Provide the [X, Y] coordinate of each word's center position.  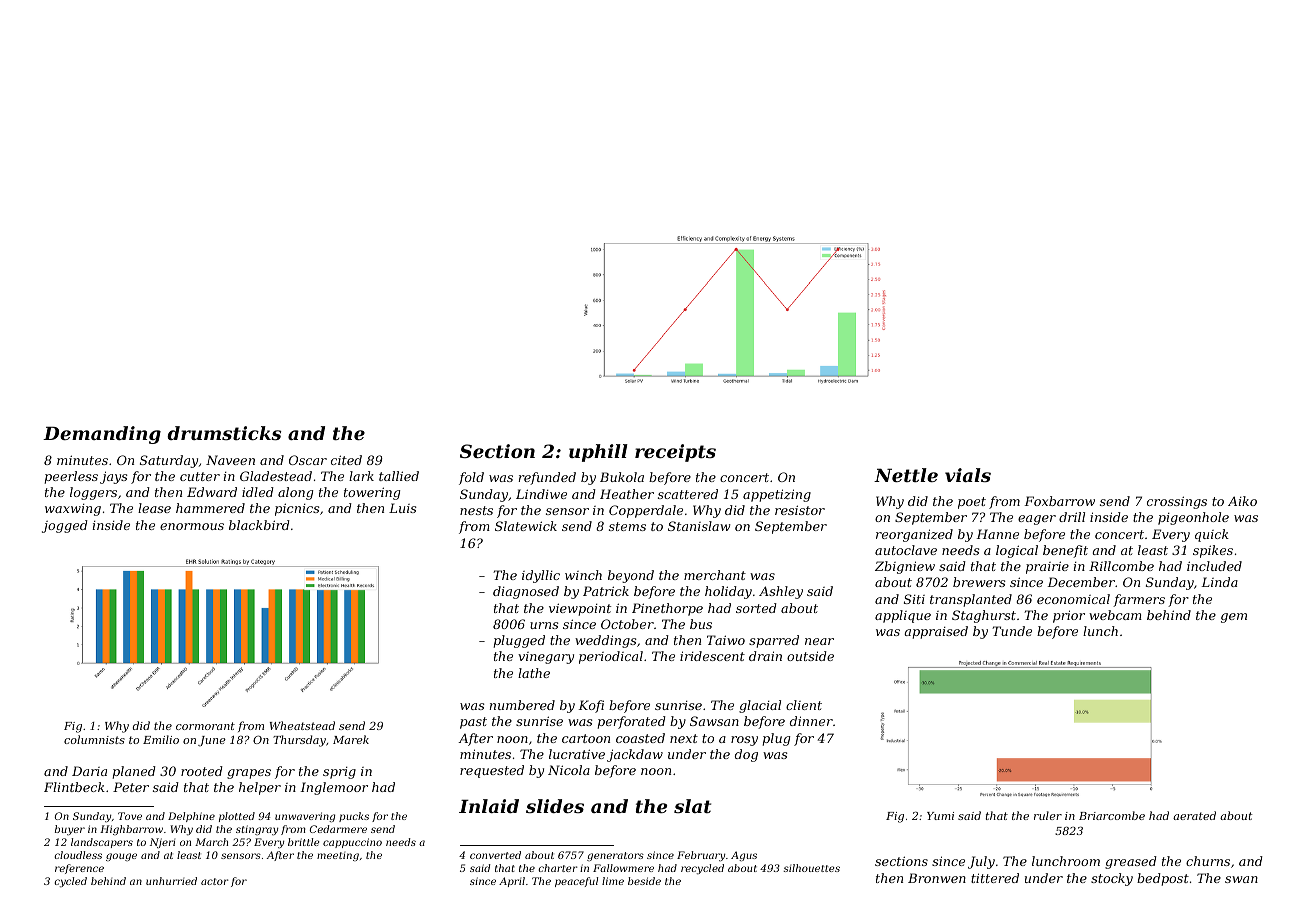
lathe [534, 673]
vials [968, 475]
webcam [1115, 615]
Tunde [1012, 631]
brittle [303, 842]
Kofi [591, 706]
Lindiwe [541, 494]
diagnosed [526, 592]
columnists [94, 739]
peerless [71, 477]
